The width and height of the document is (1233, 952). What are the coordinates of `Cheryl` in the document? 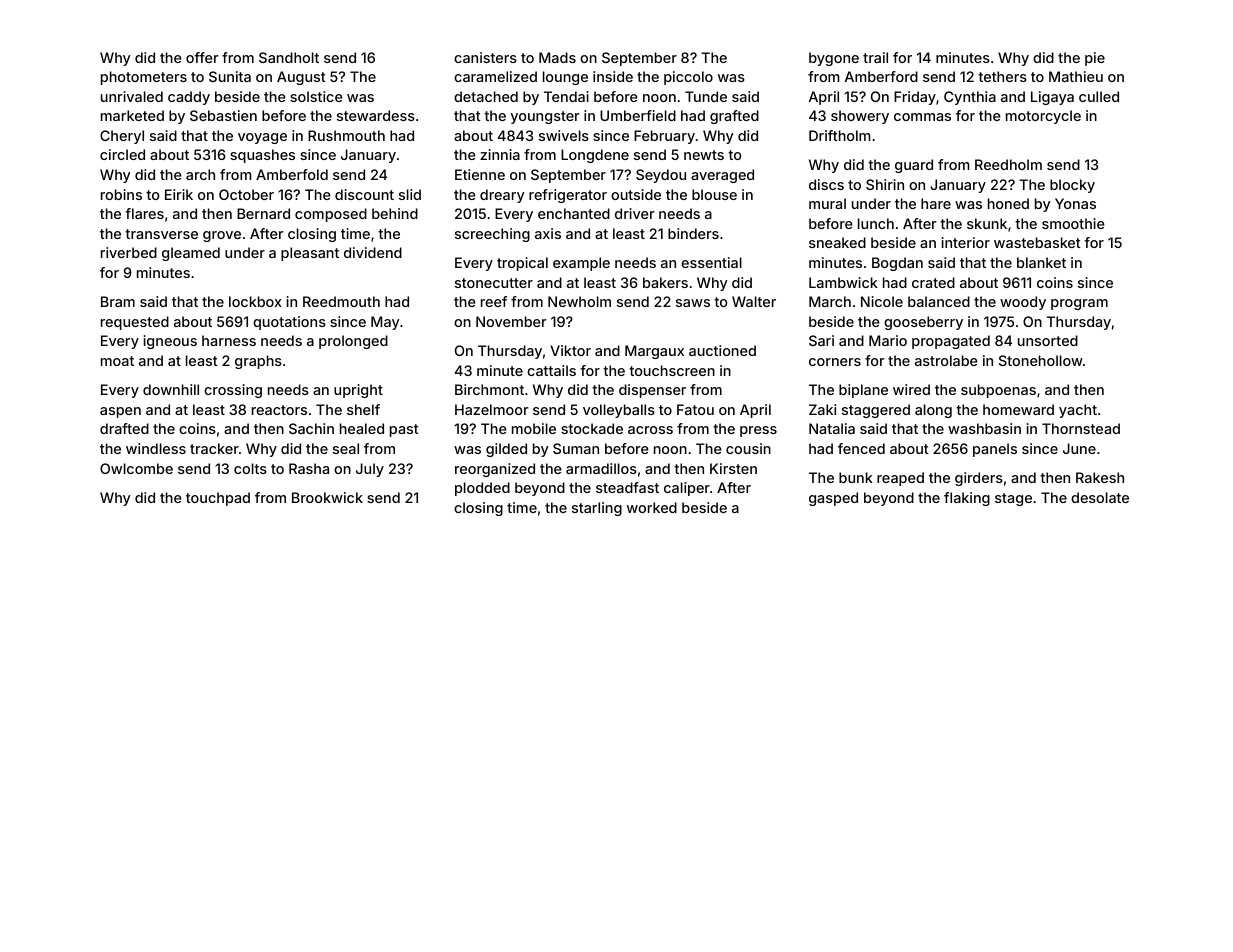 It's located at (122, 137).
